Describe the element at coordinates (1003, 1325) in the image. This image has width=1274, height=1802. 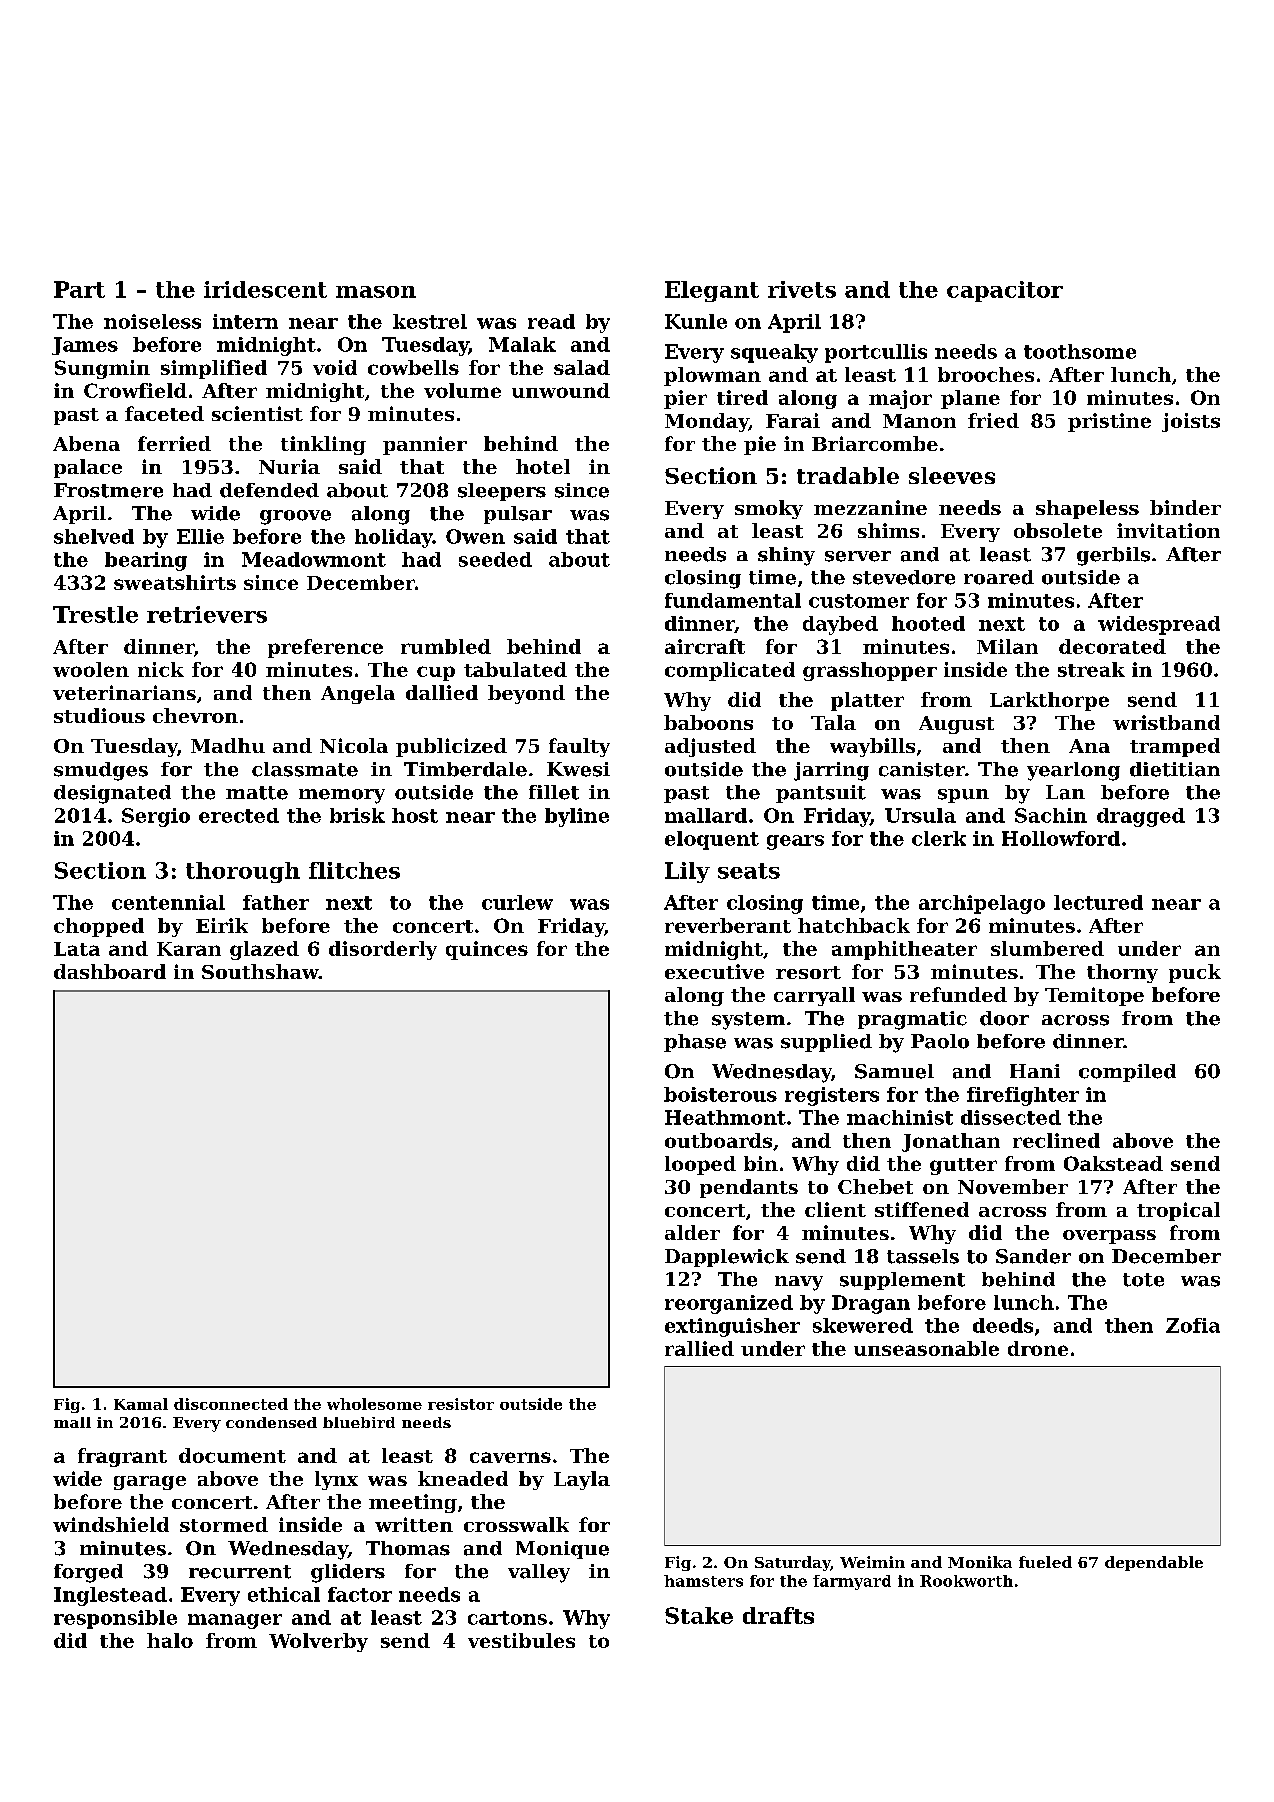
I see `deeds` at that location.
